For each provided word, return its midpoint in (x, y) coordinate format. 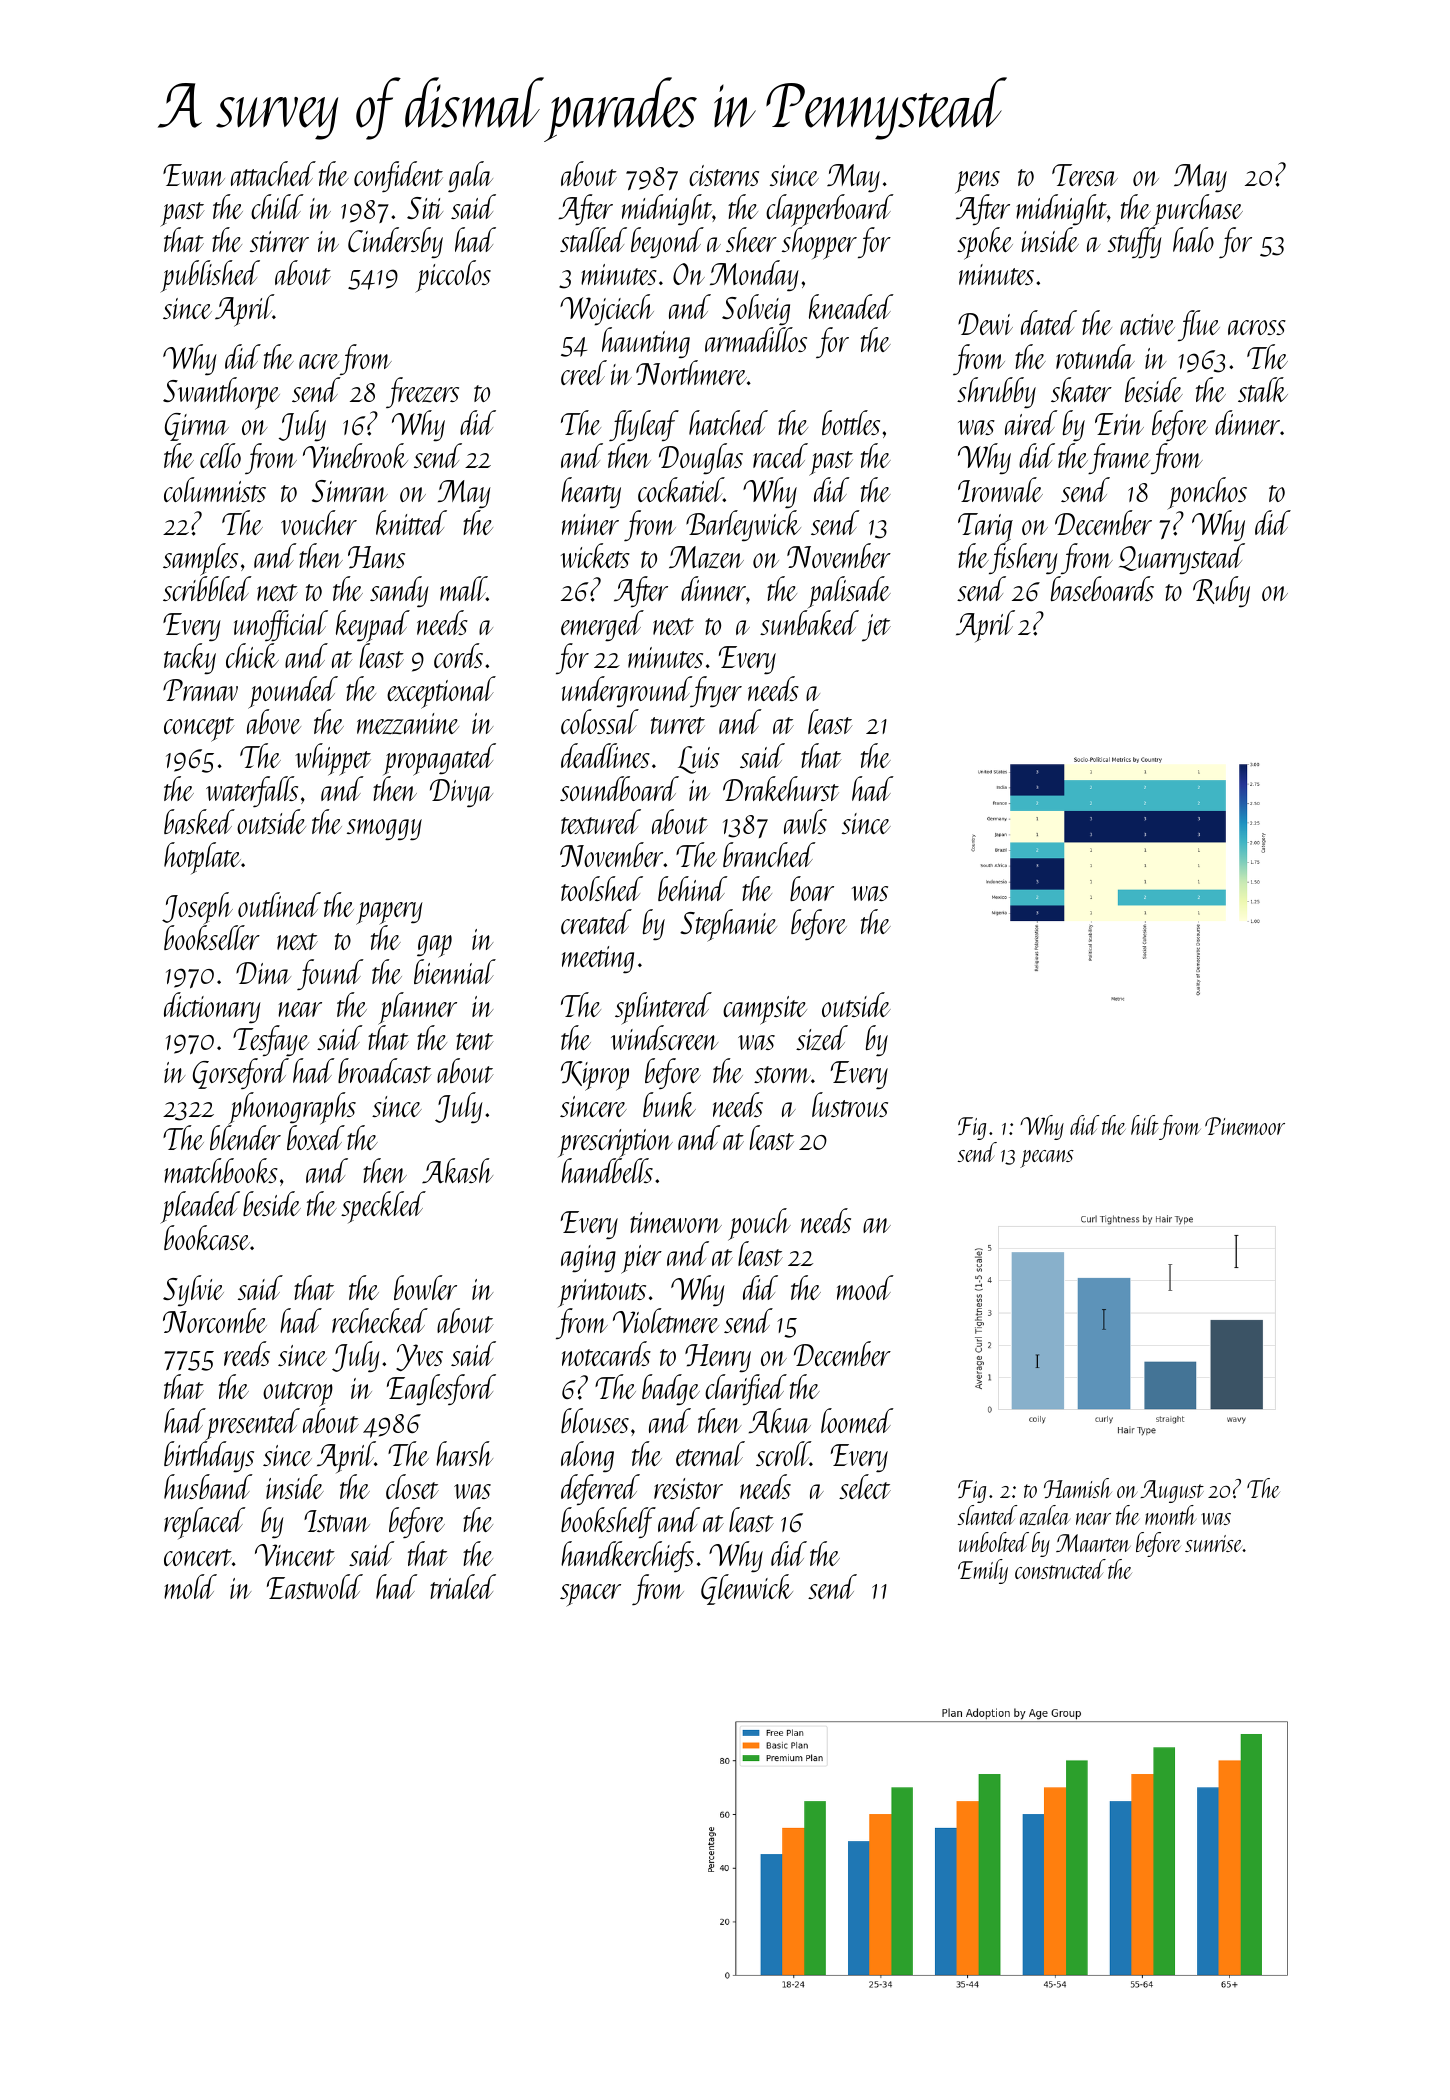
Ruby (1221, 591)
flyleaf (644, 425)
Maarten (1093, 1543)
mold (190, 1586)
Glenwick (747, 1589)
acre (319, 361)
